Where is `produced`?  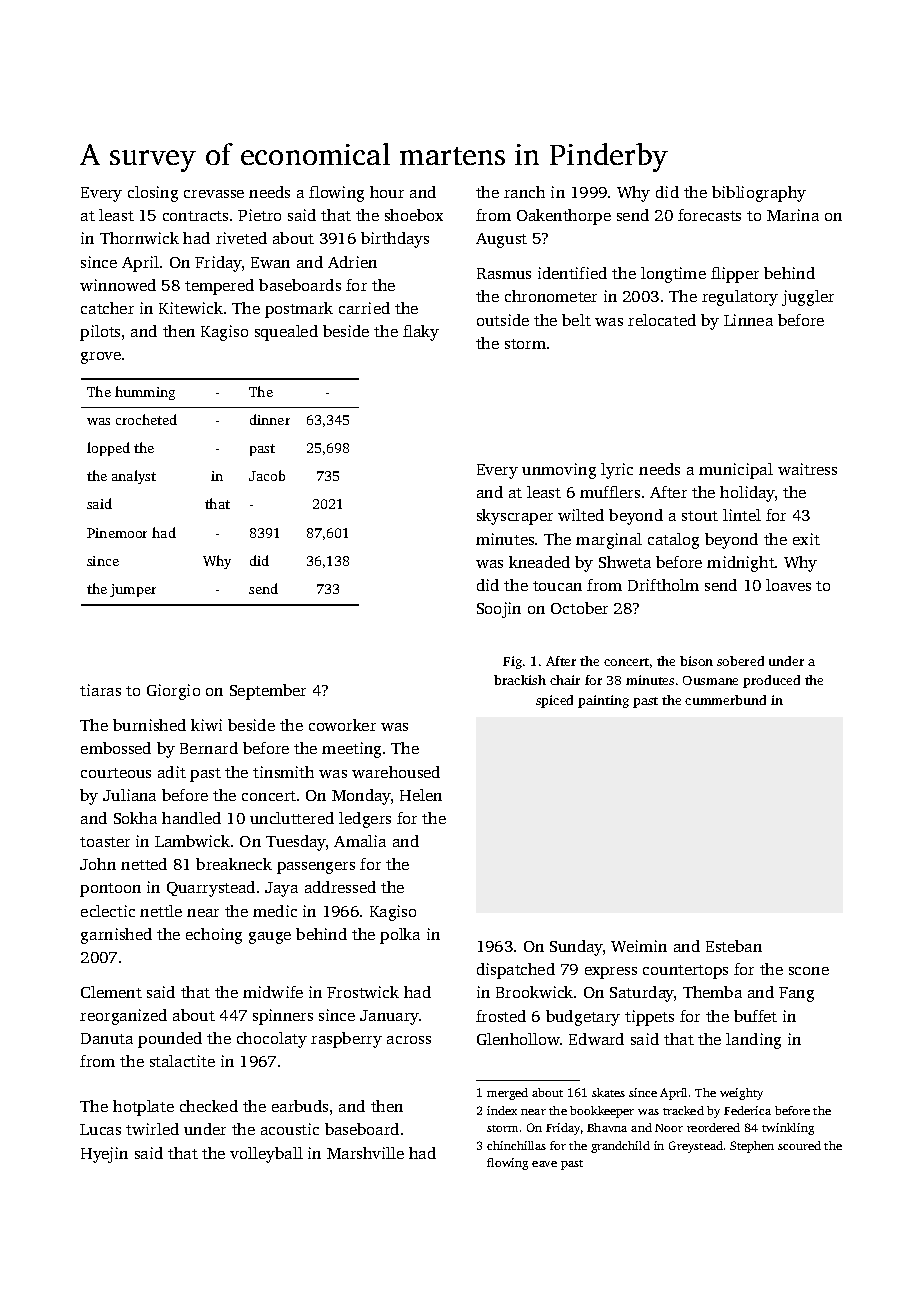
produced is located at coordinates (771, 681).
